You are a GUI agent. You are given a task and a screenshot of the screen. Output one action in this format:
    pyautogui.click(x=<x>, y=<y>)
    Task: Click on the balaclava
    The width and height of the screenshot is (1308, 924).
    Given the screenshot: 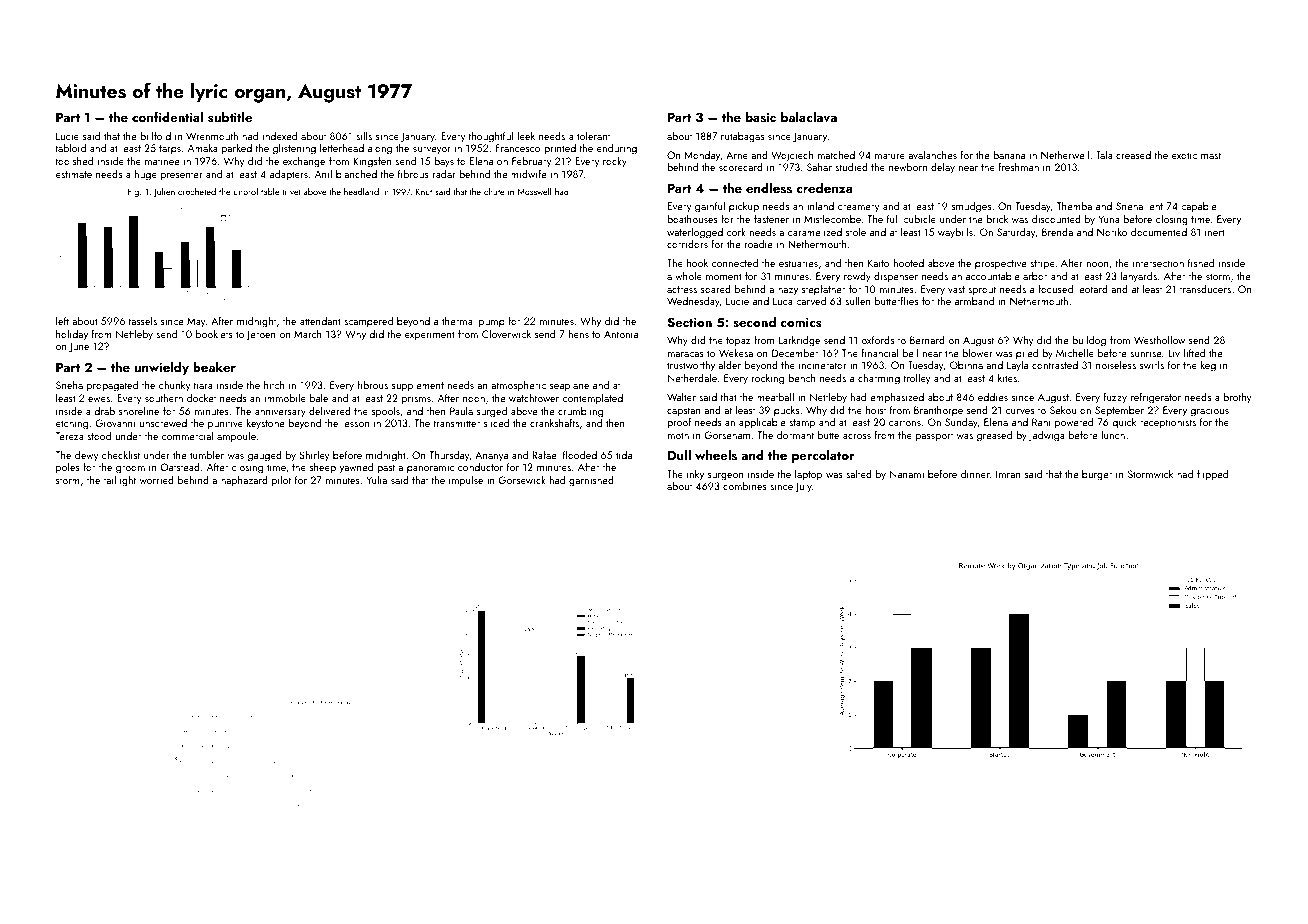 What is the action you would take?
    pyautogui.click(x=809, y=117)
